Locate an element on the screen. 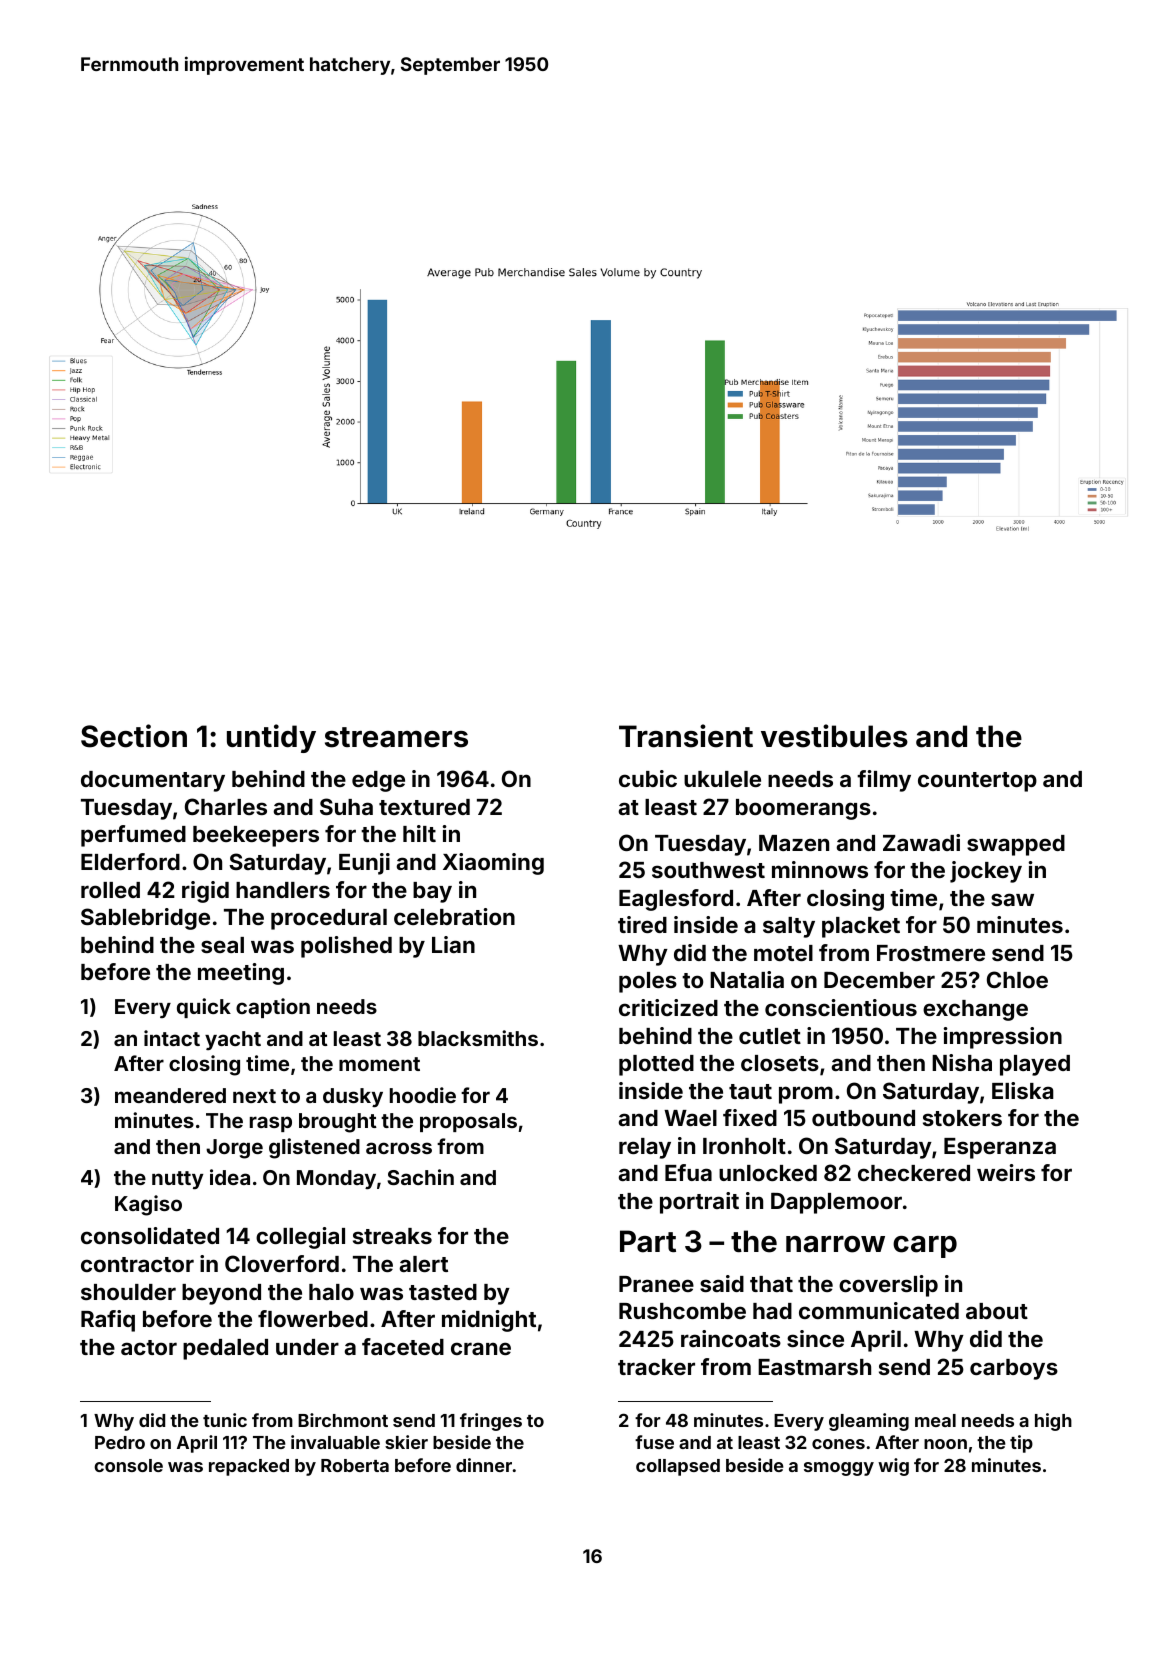  yacht is located at coordinates (233, 1040).
